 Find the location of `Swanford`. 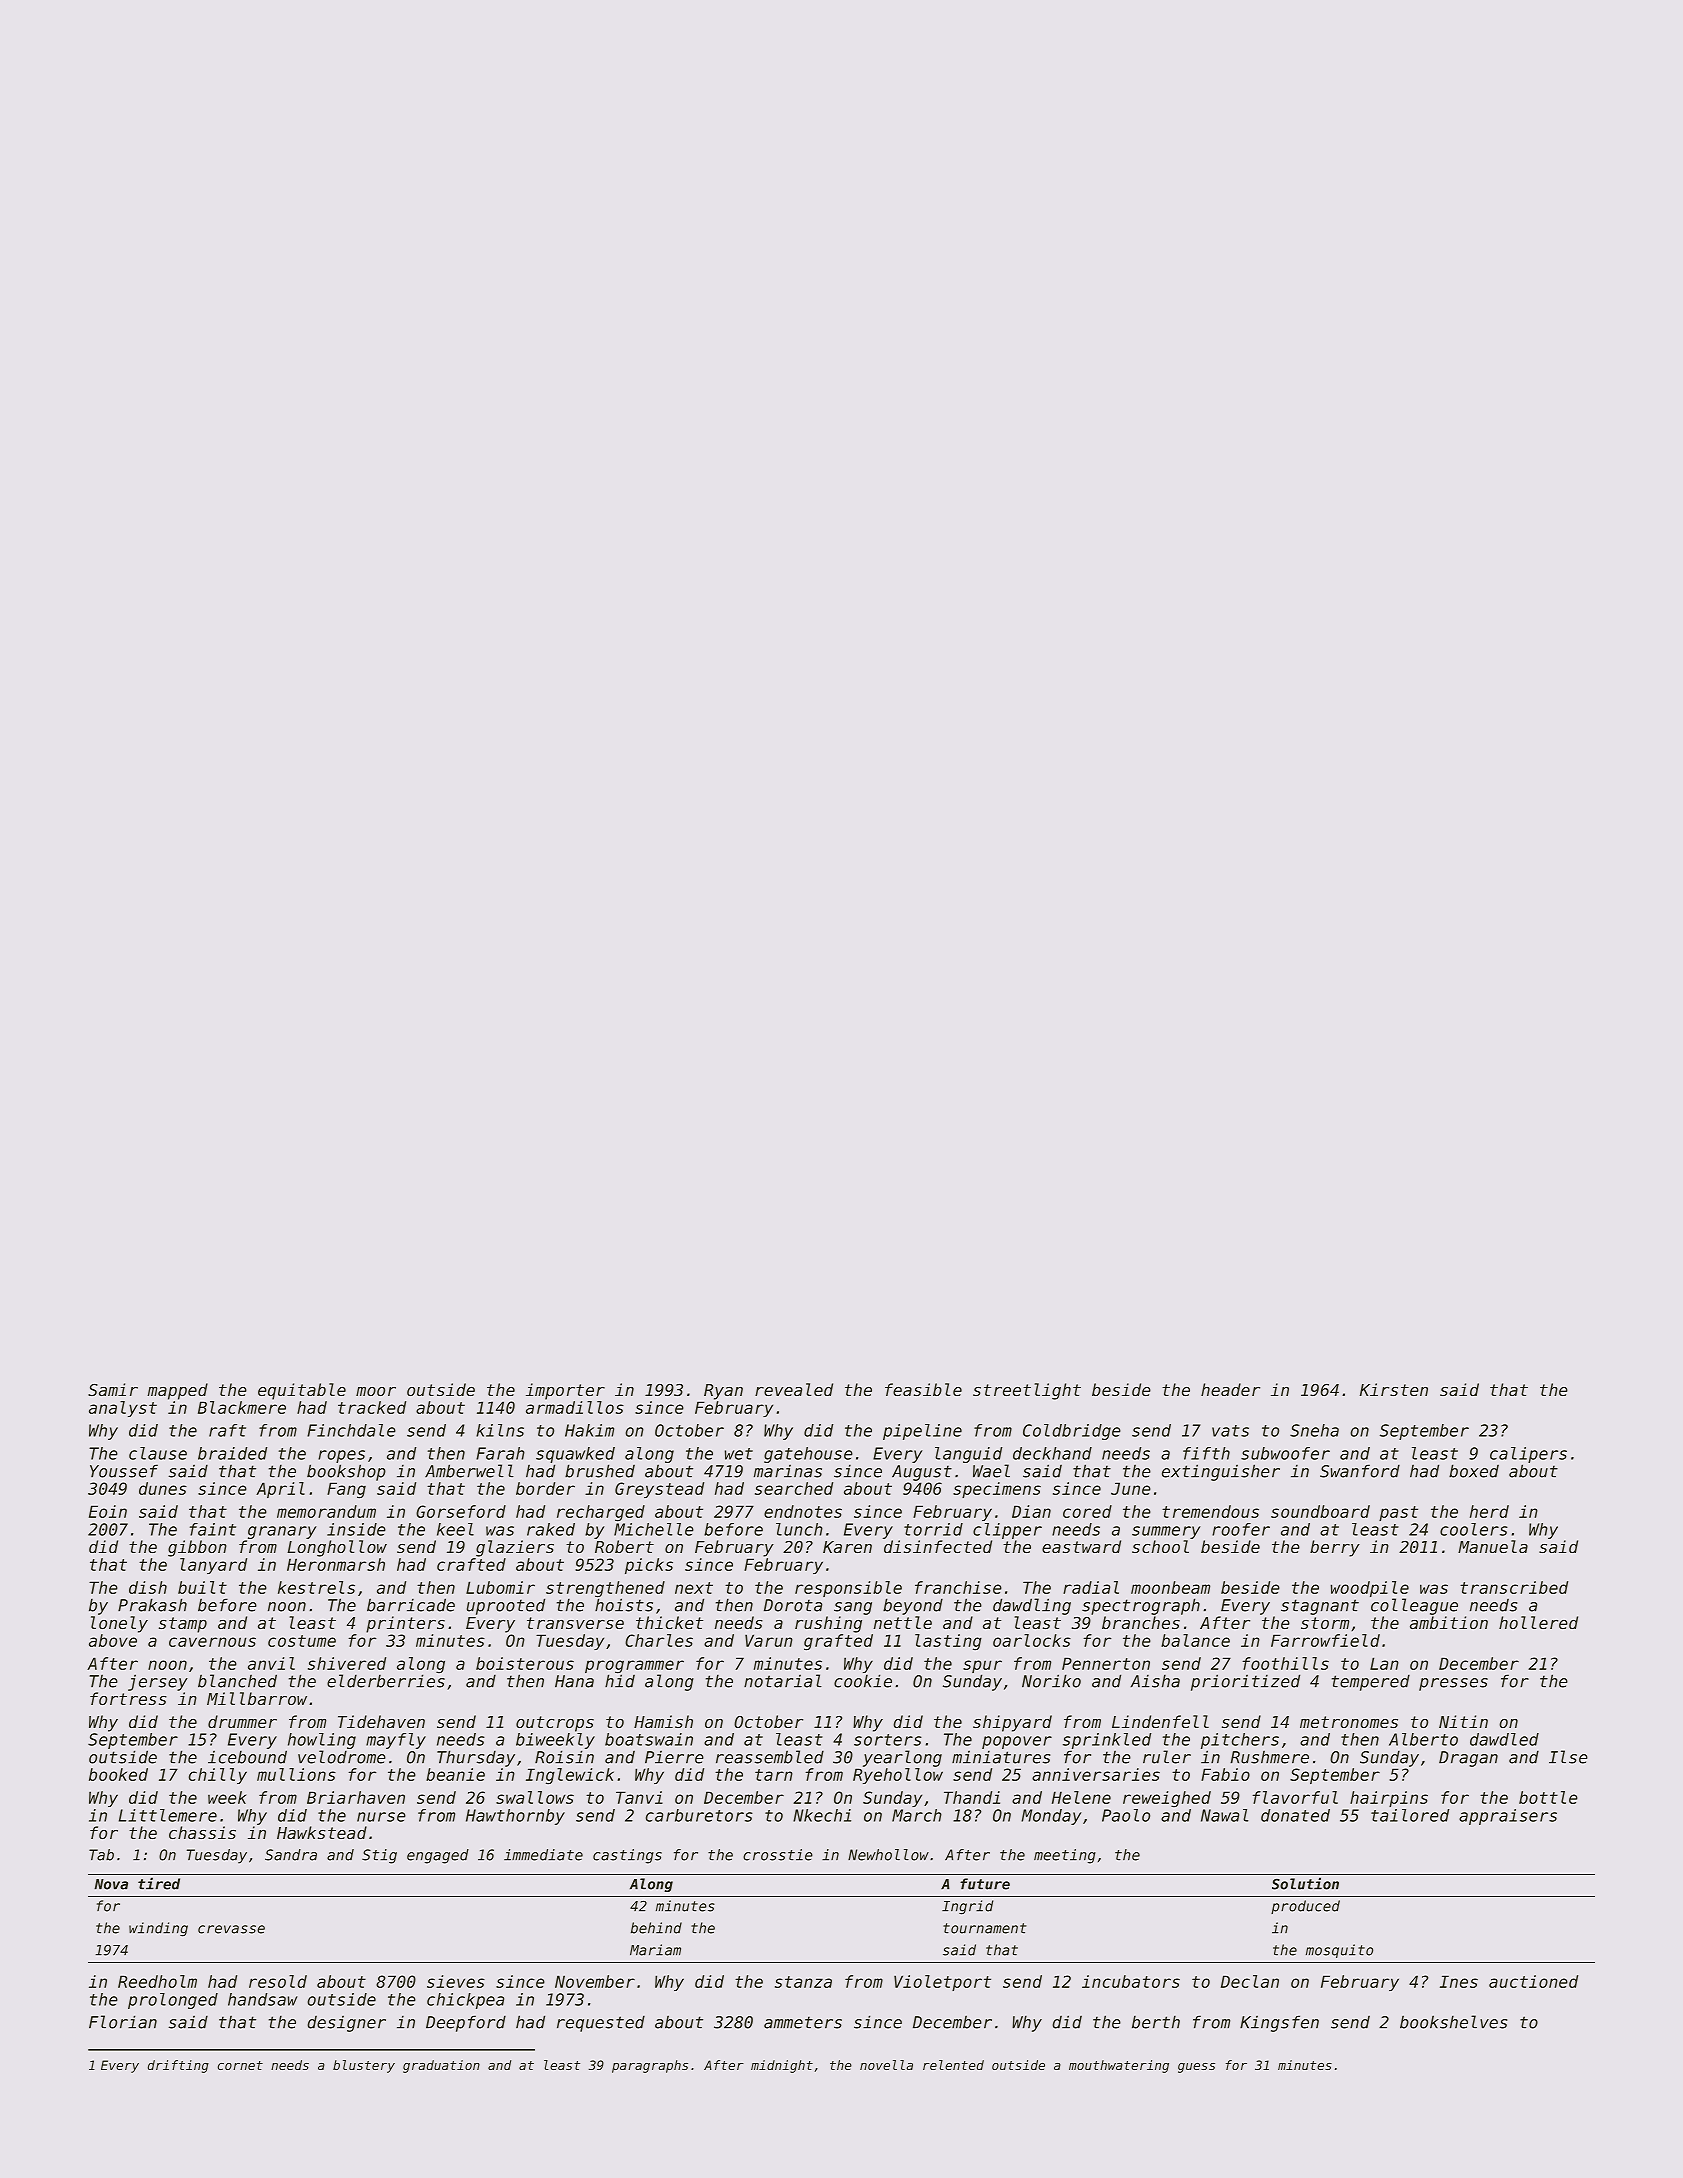

Swanford is located at coordinates (1360, 1471).
